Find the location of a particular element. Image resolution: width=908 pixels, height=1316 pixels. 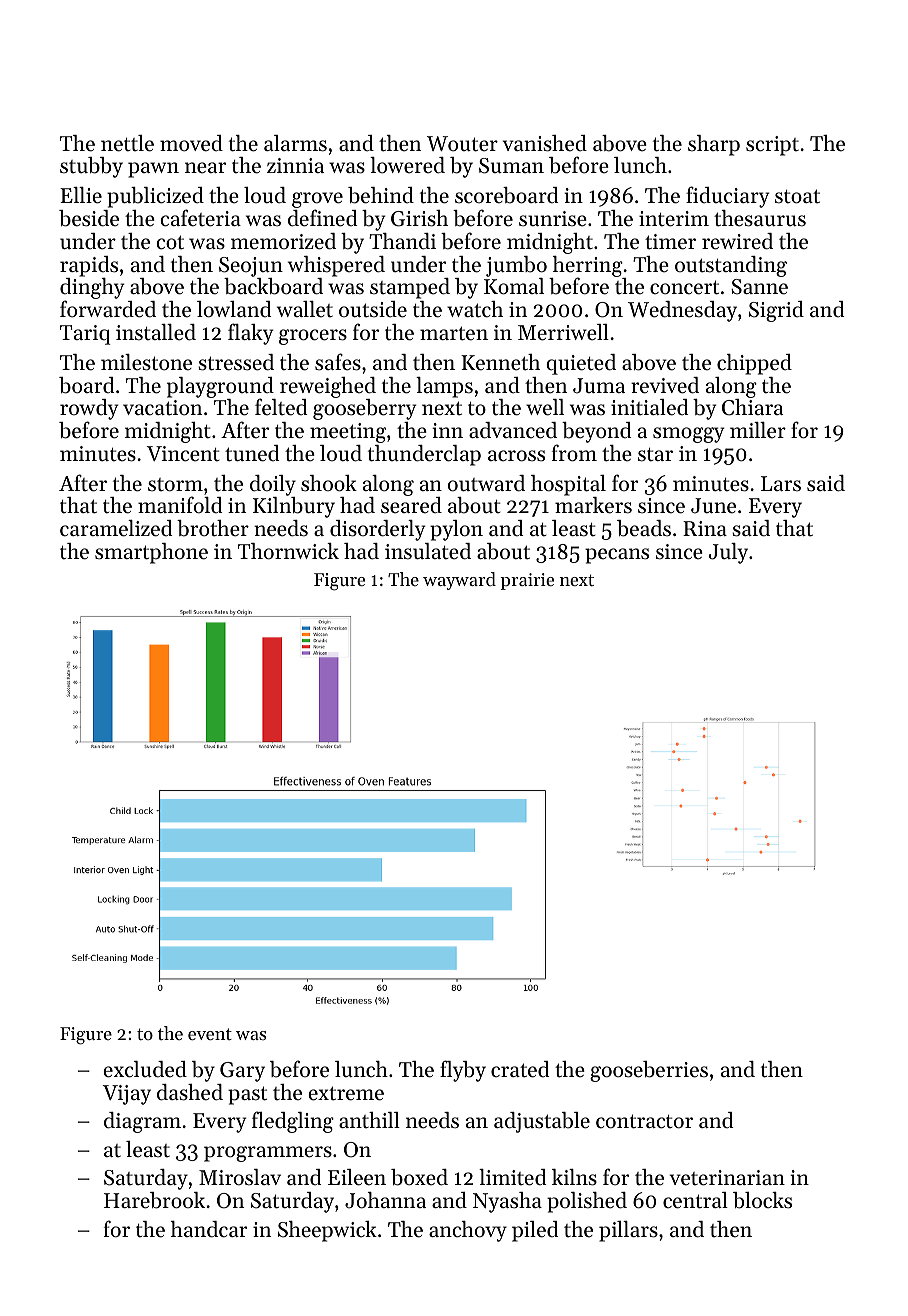

milestone is located at coordinates (146, 362).
